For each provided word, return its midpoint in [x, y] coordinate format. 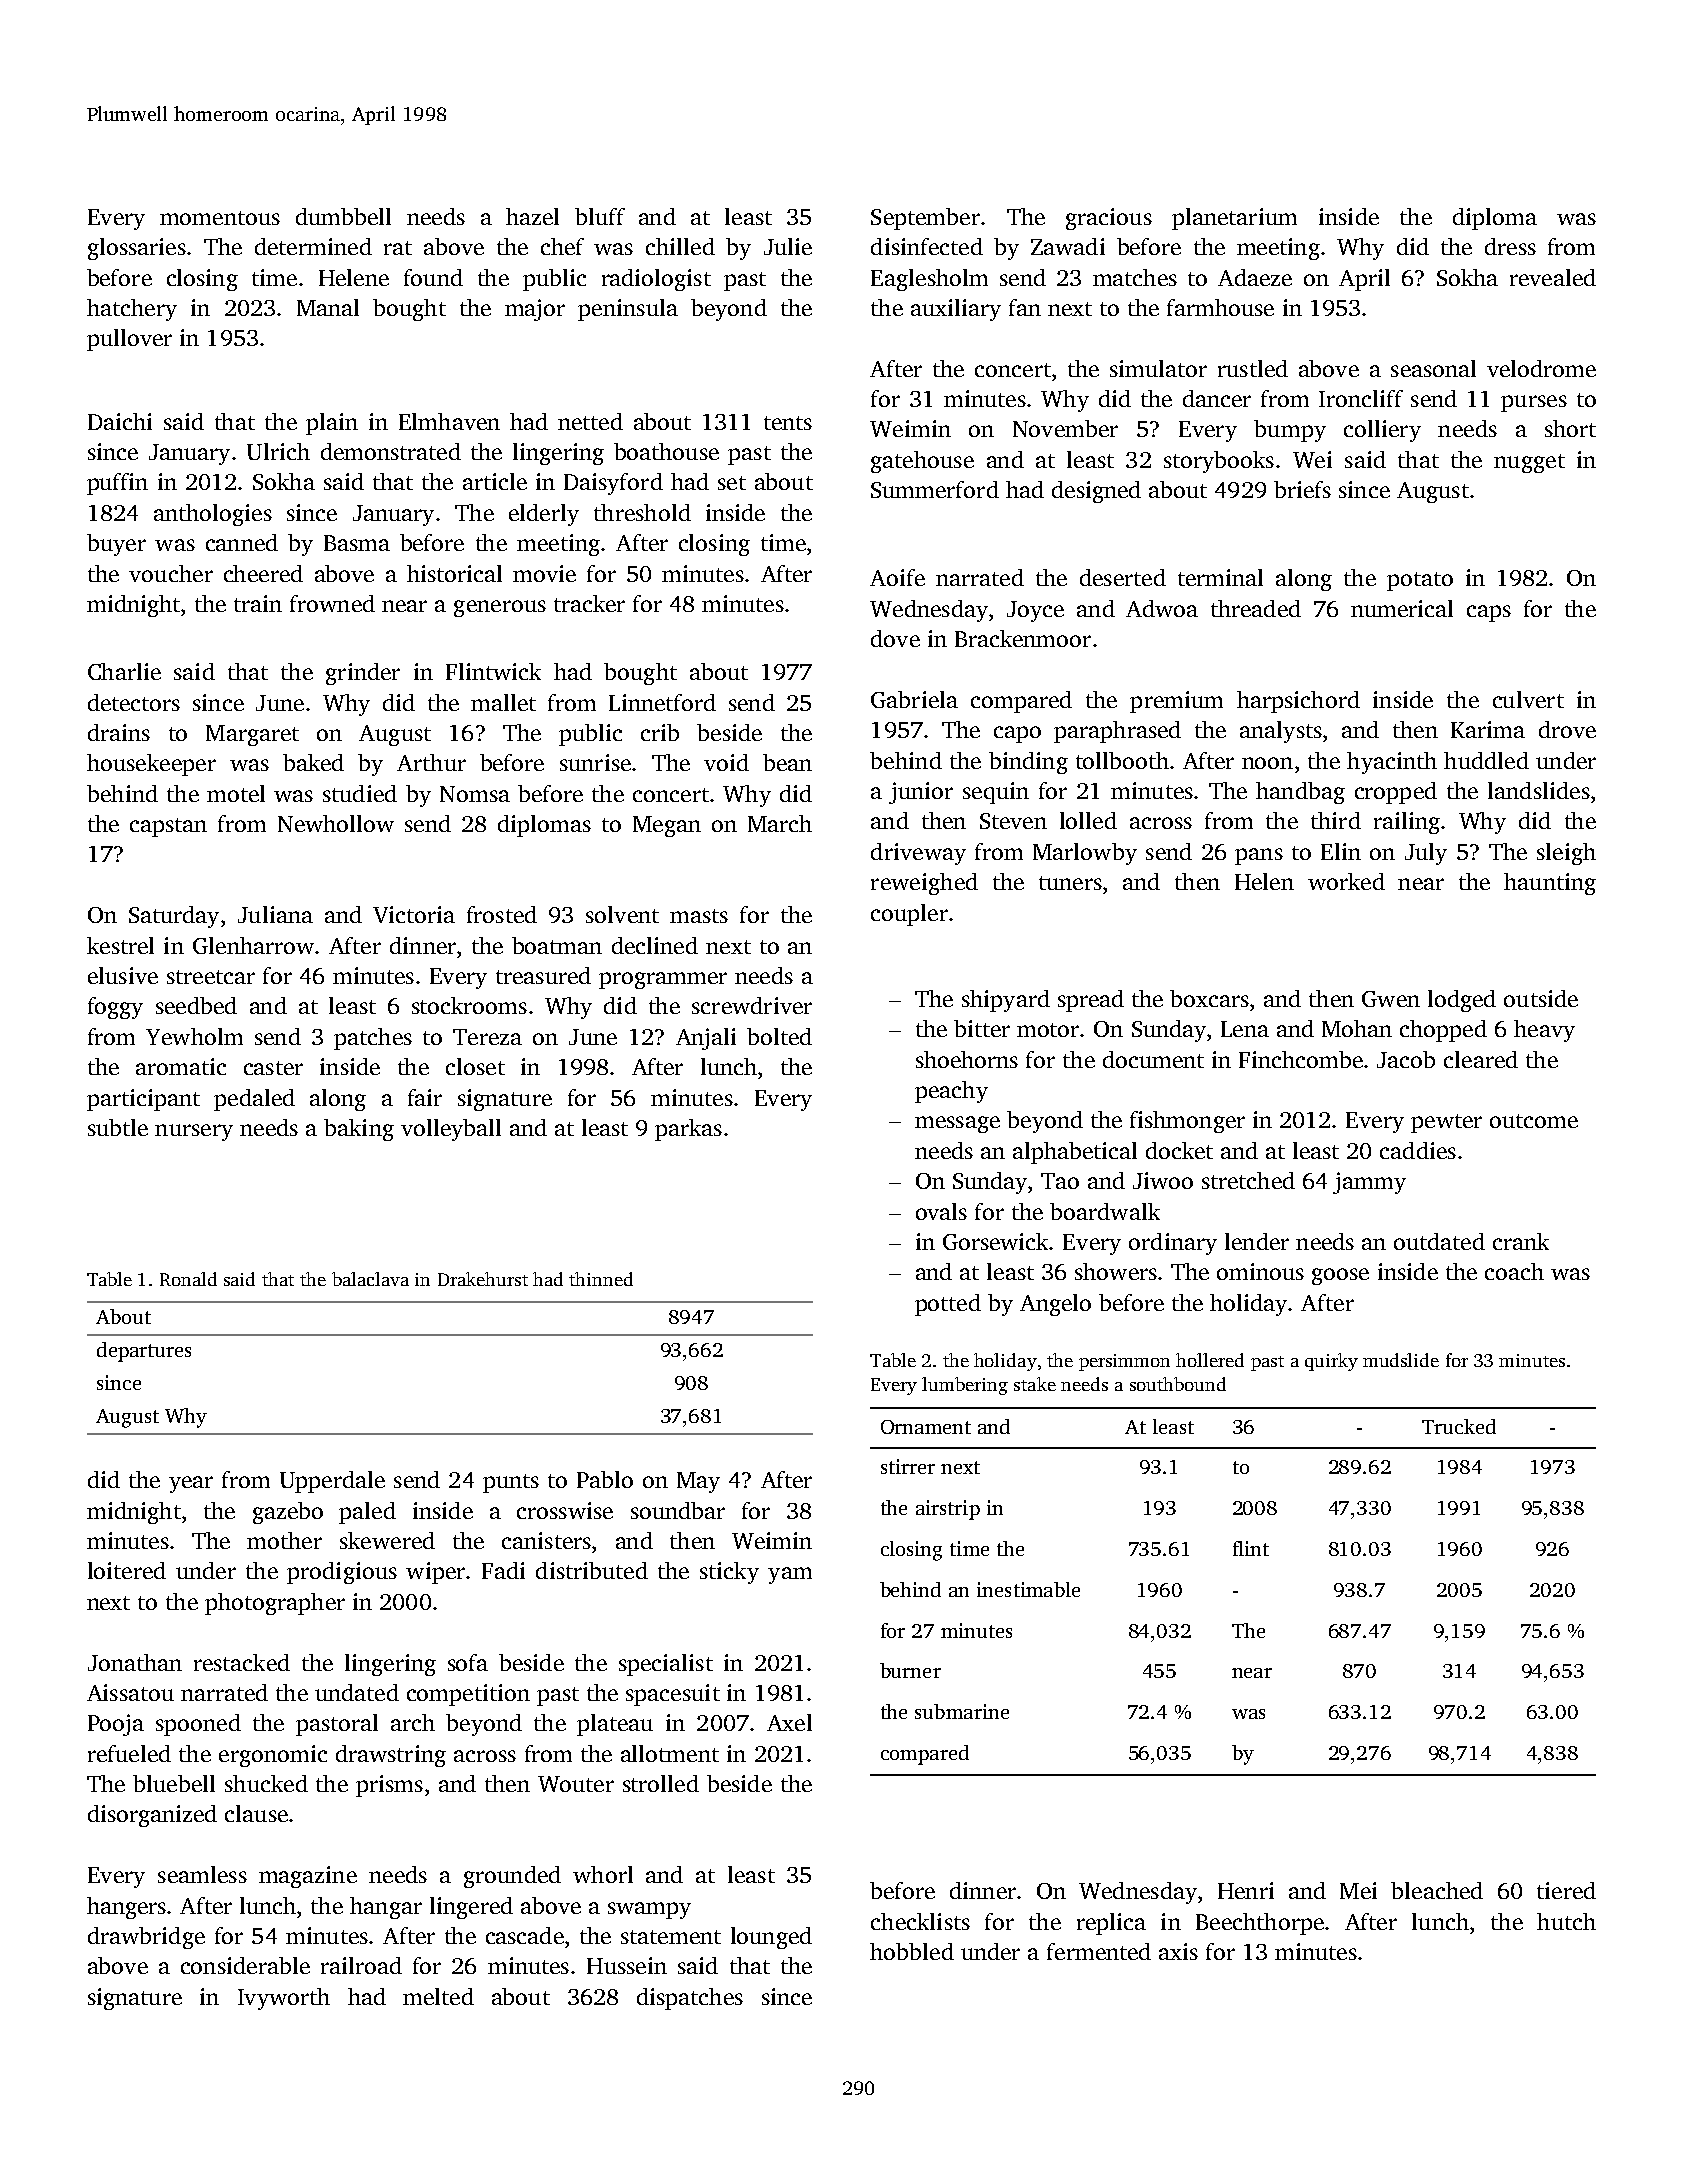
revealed [1553, 277]
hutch [1566, 1921]
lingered [471, 1908]
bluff [600, 216]
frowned [332, 603]
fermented [1099, 1951]
